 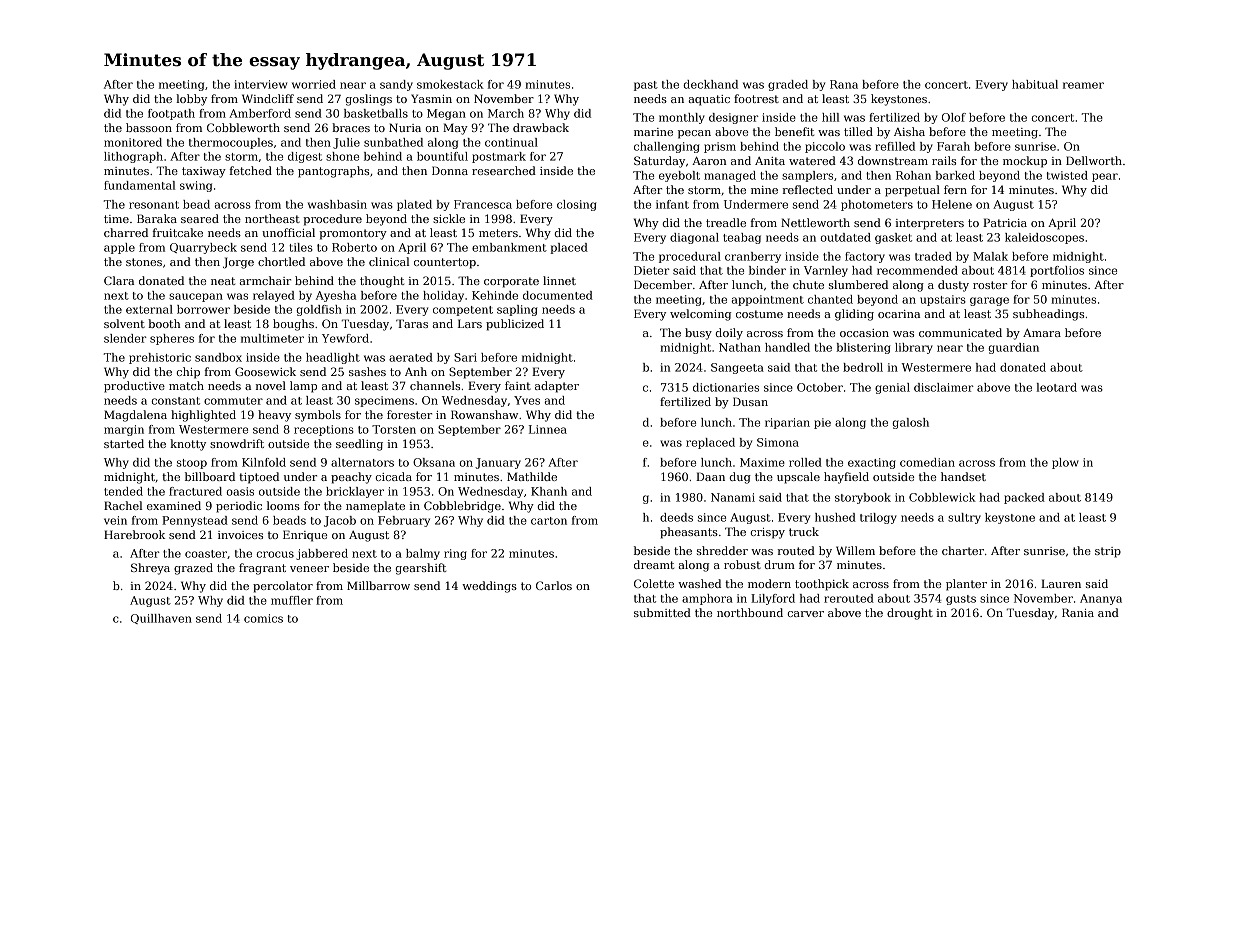 What do you see at coordinates (260, 84) in the screenshot?
I see `interview` at bounding box center [260, 84].
